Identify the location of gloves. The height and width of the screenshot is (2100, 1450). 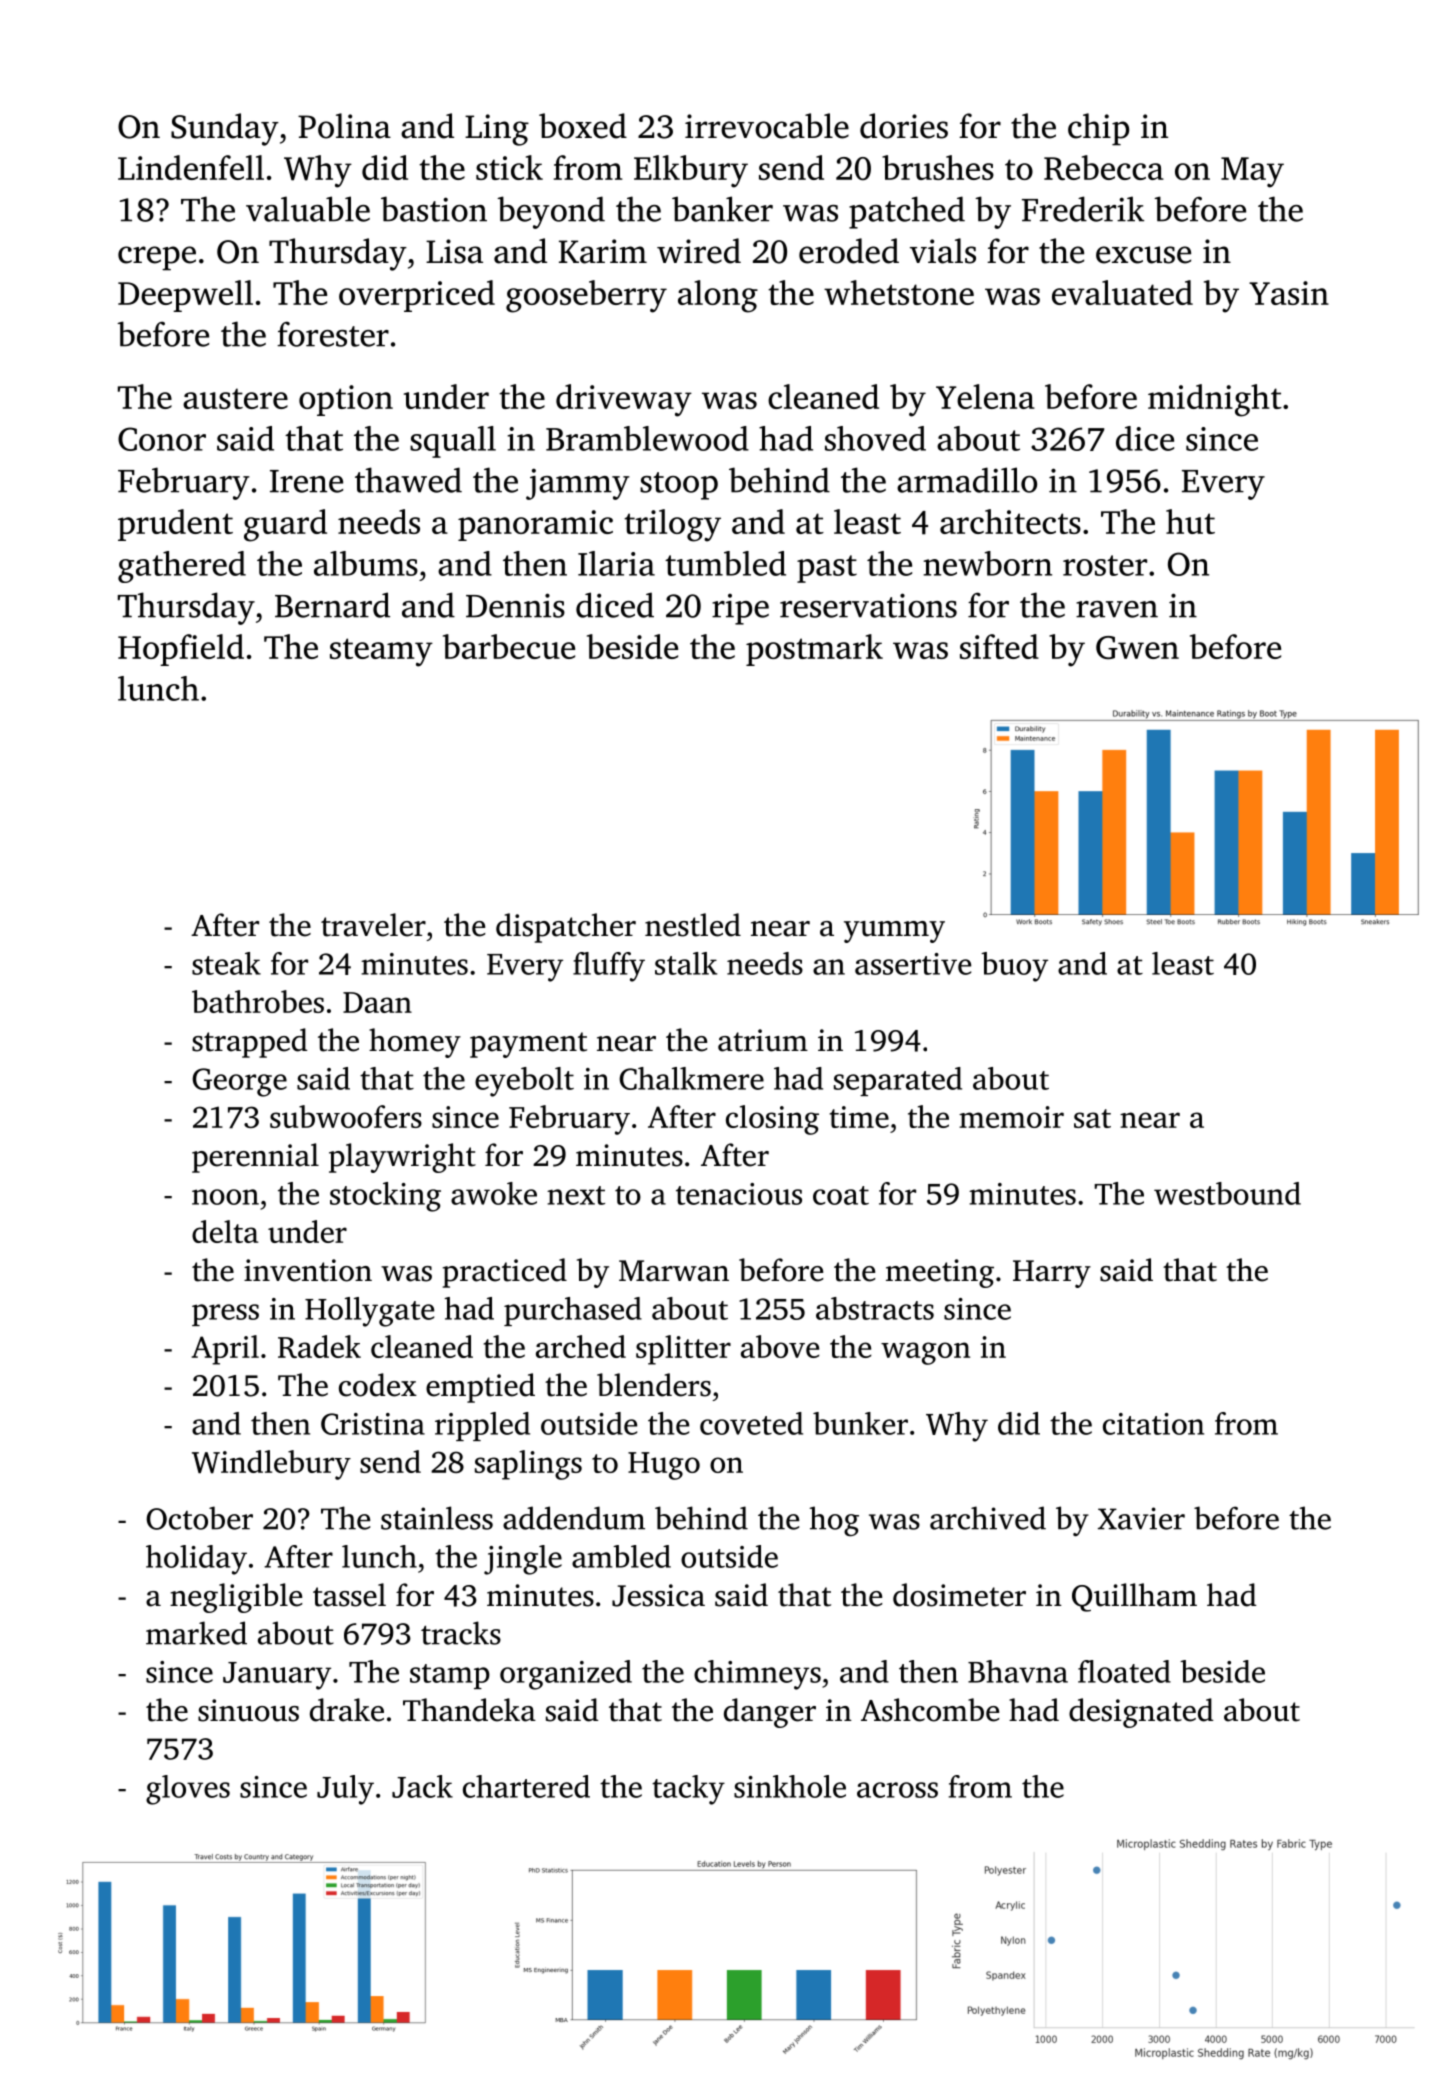
(188, 1790).
